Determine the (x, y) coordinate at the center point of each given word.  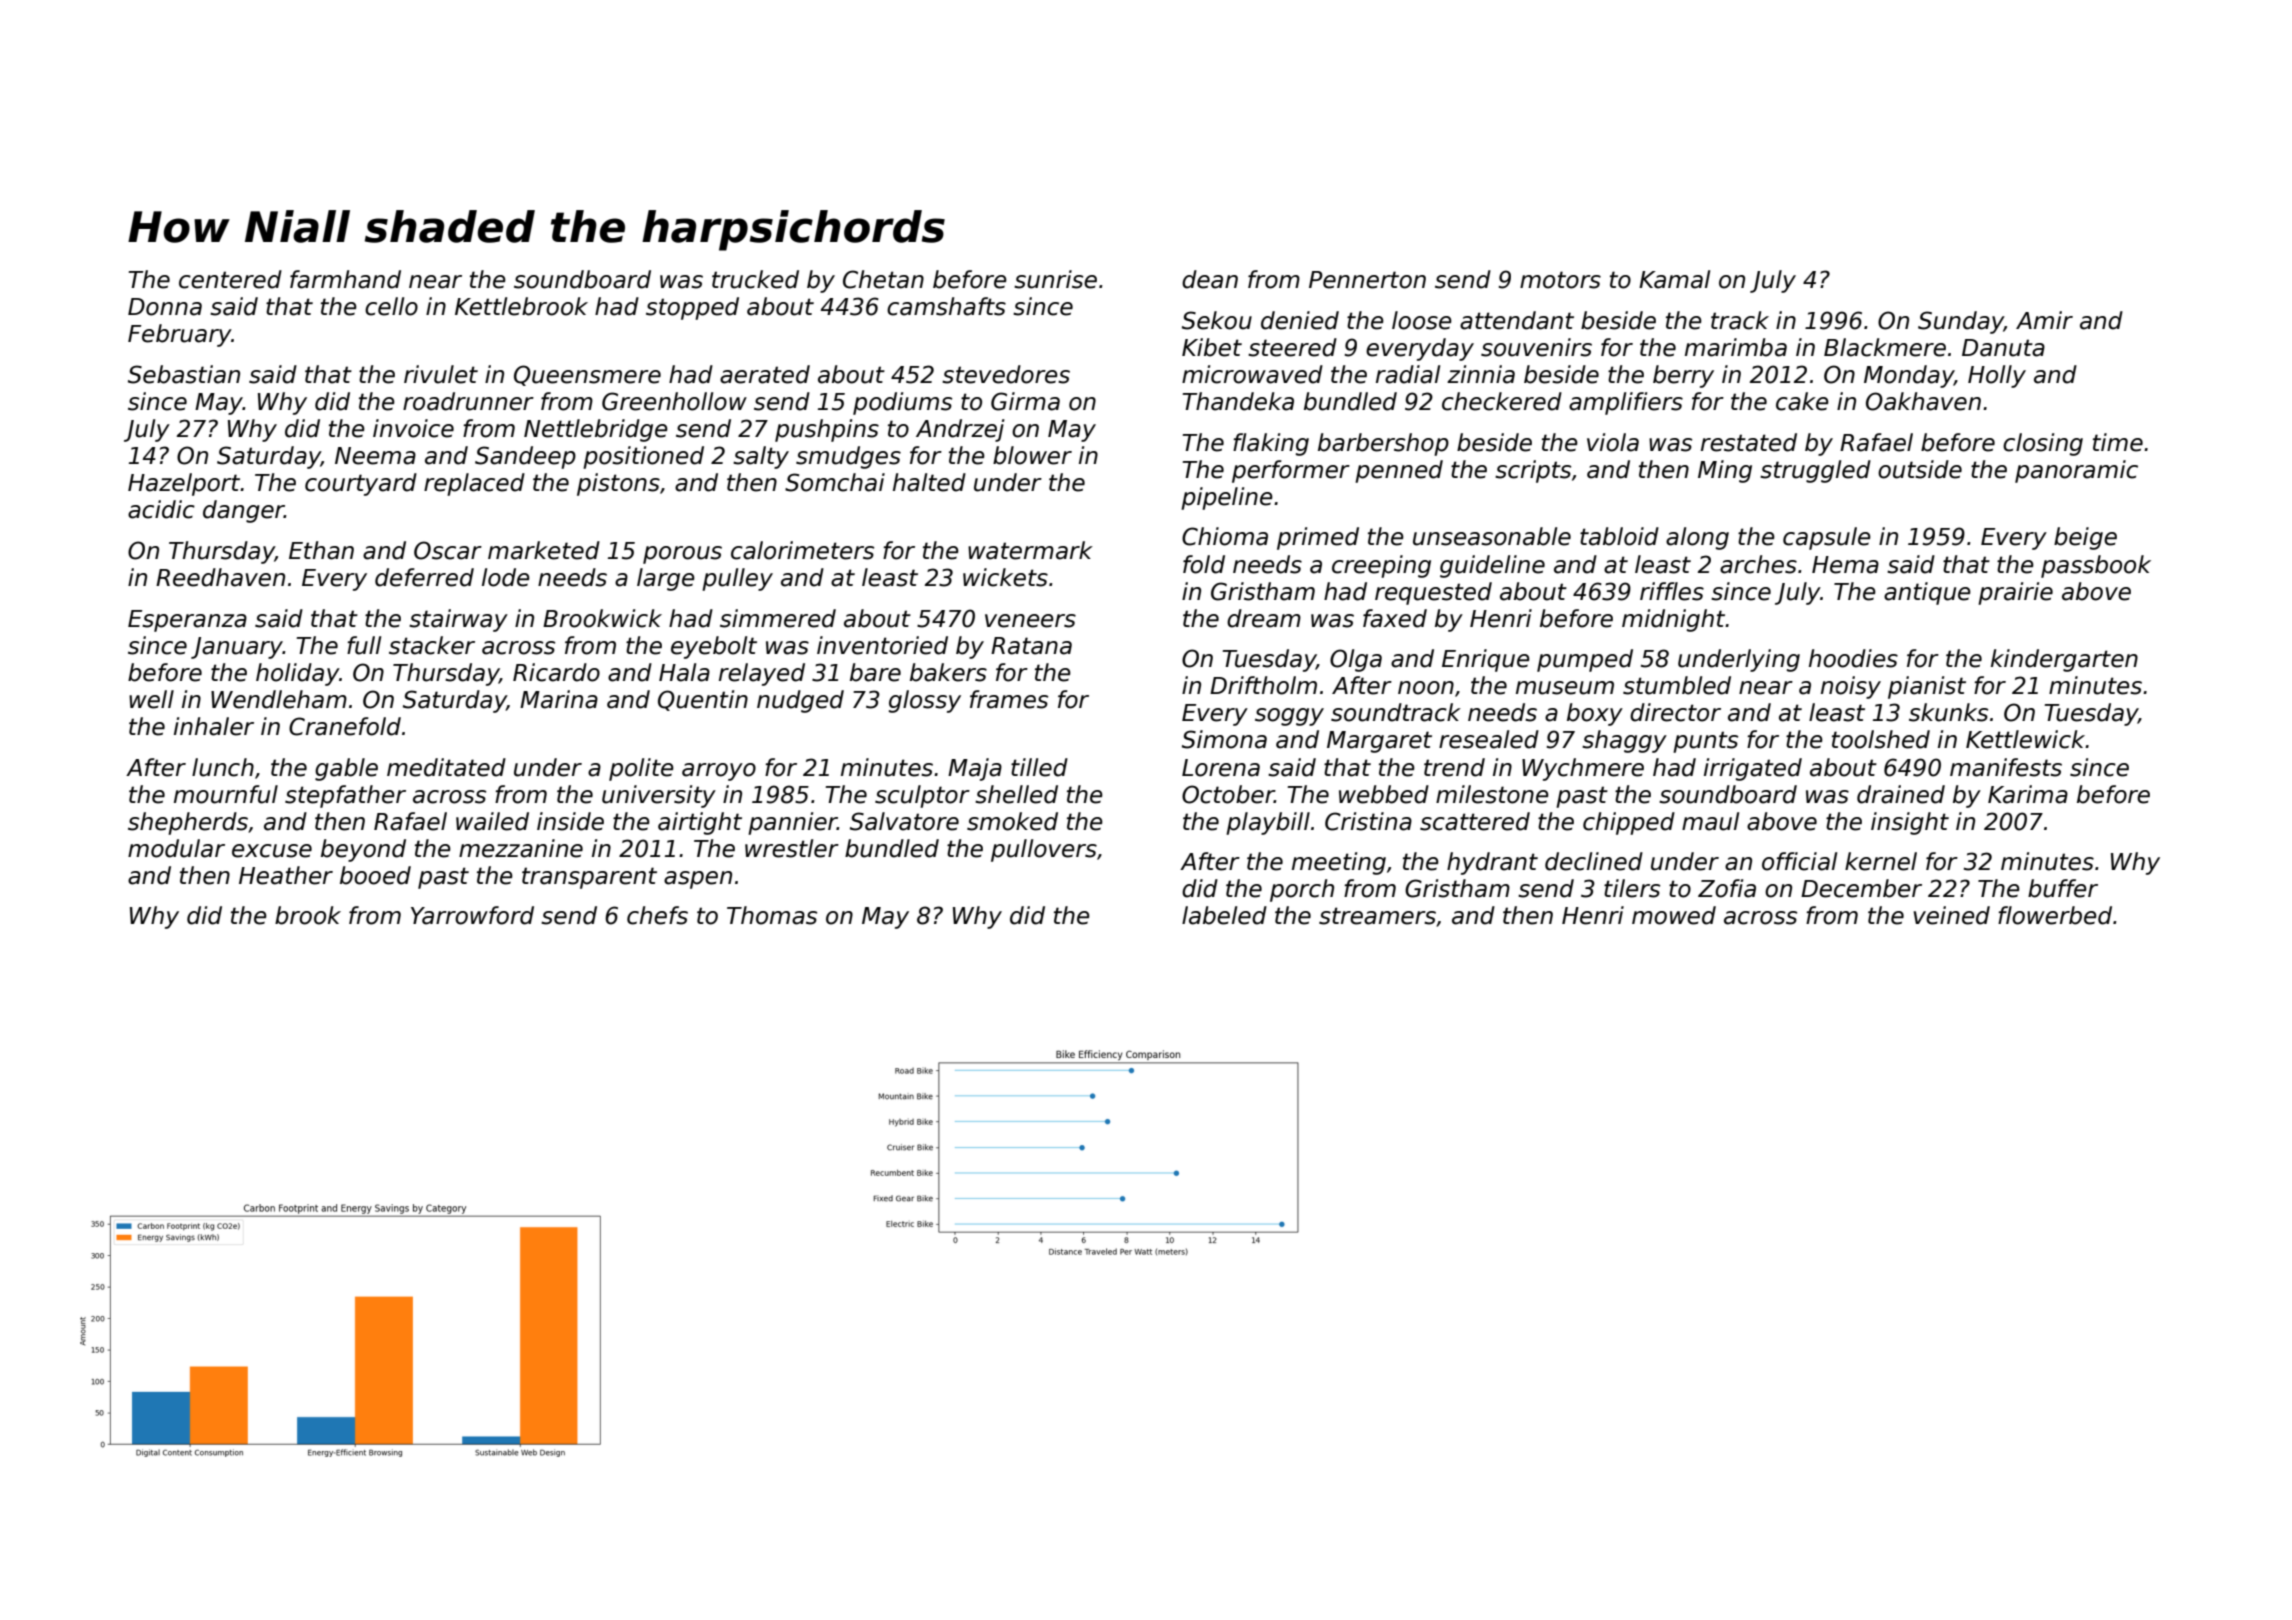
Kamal (1674, 279)
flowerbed (2055, 915)
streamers (1377, 916)
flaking (1271, 444)
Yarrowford (472, 915)
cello (391, 306)
